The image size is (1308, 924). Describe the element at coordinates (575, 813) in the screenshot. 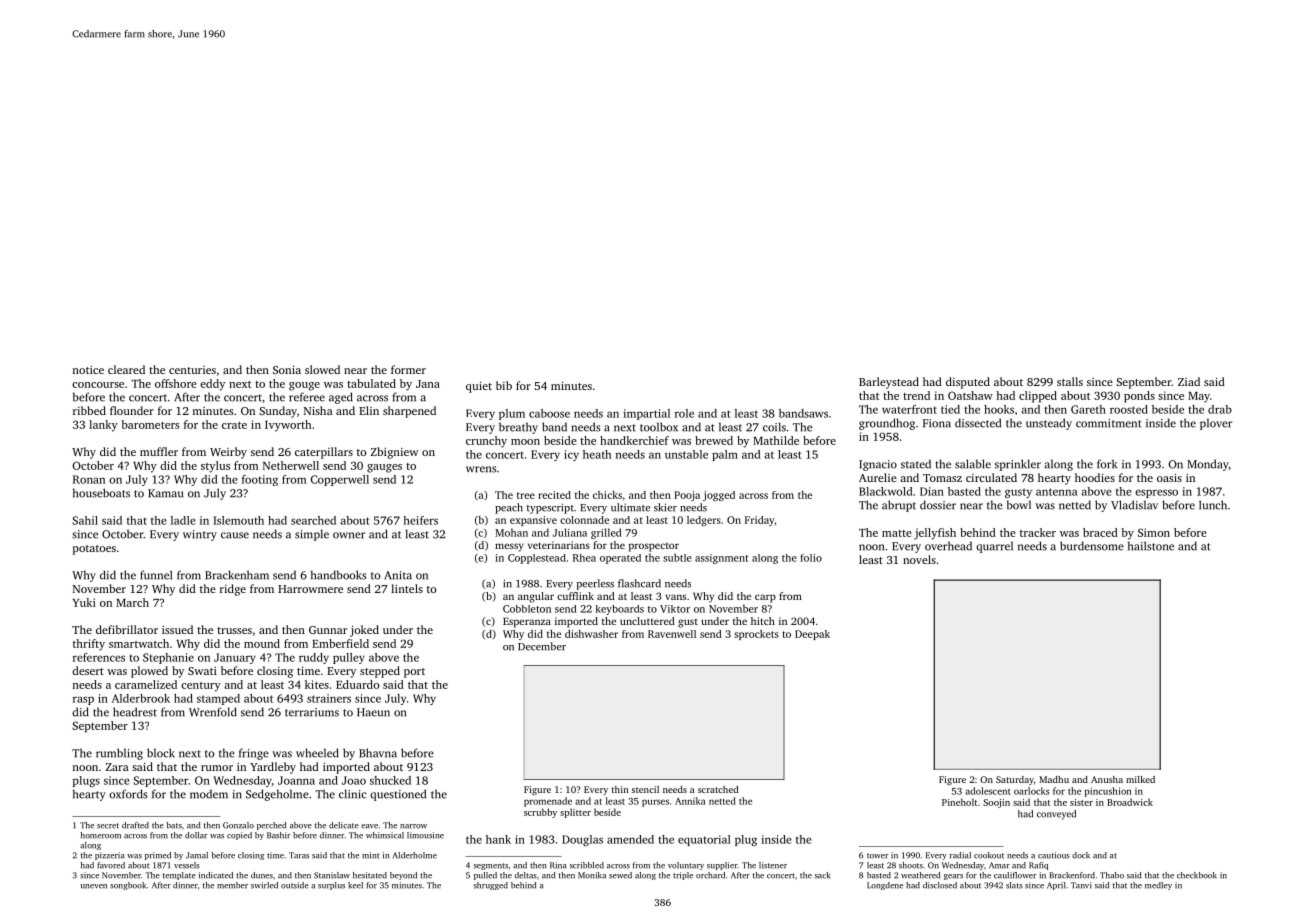

I see `splitter` at that location.
